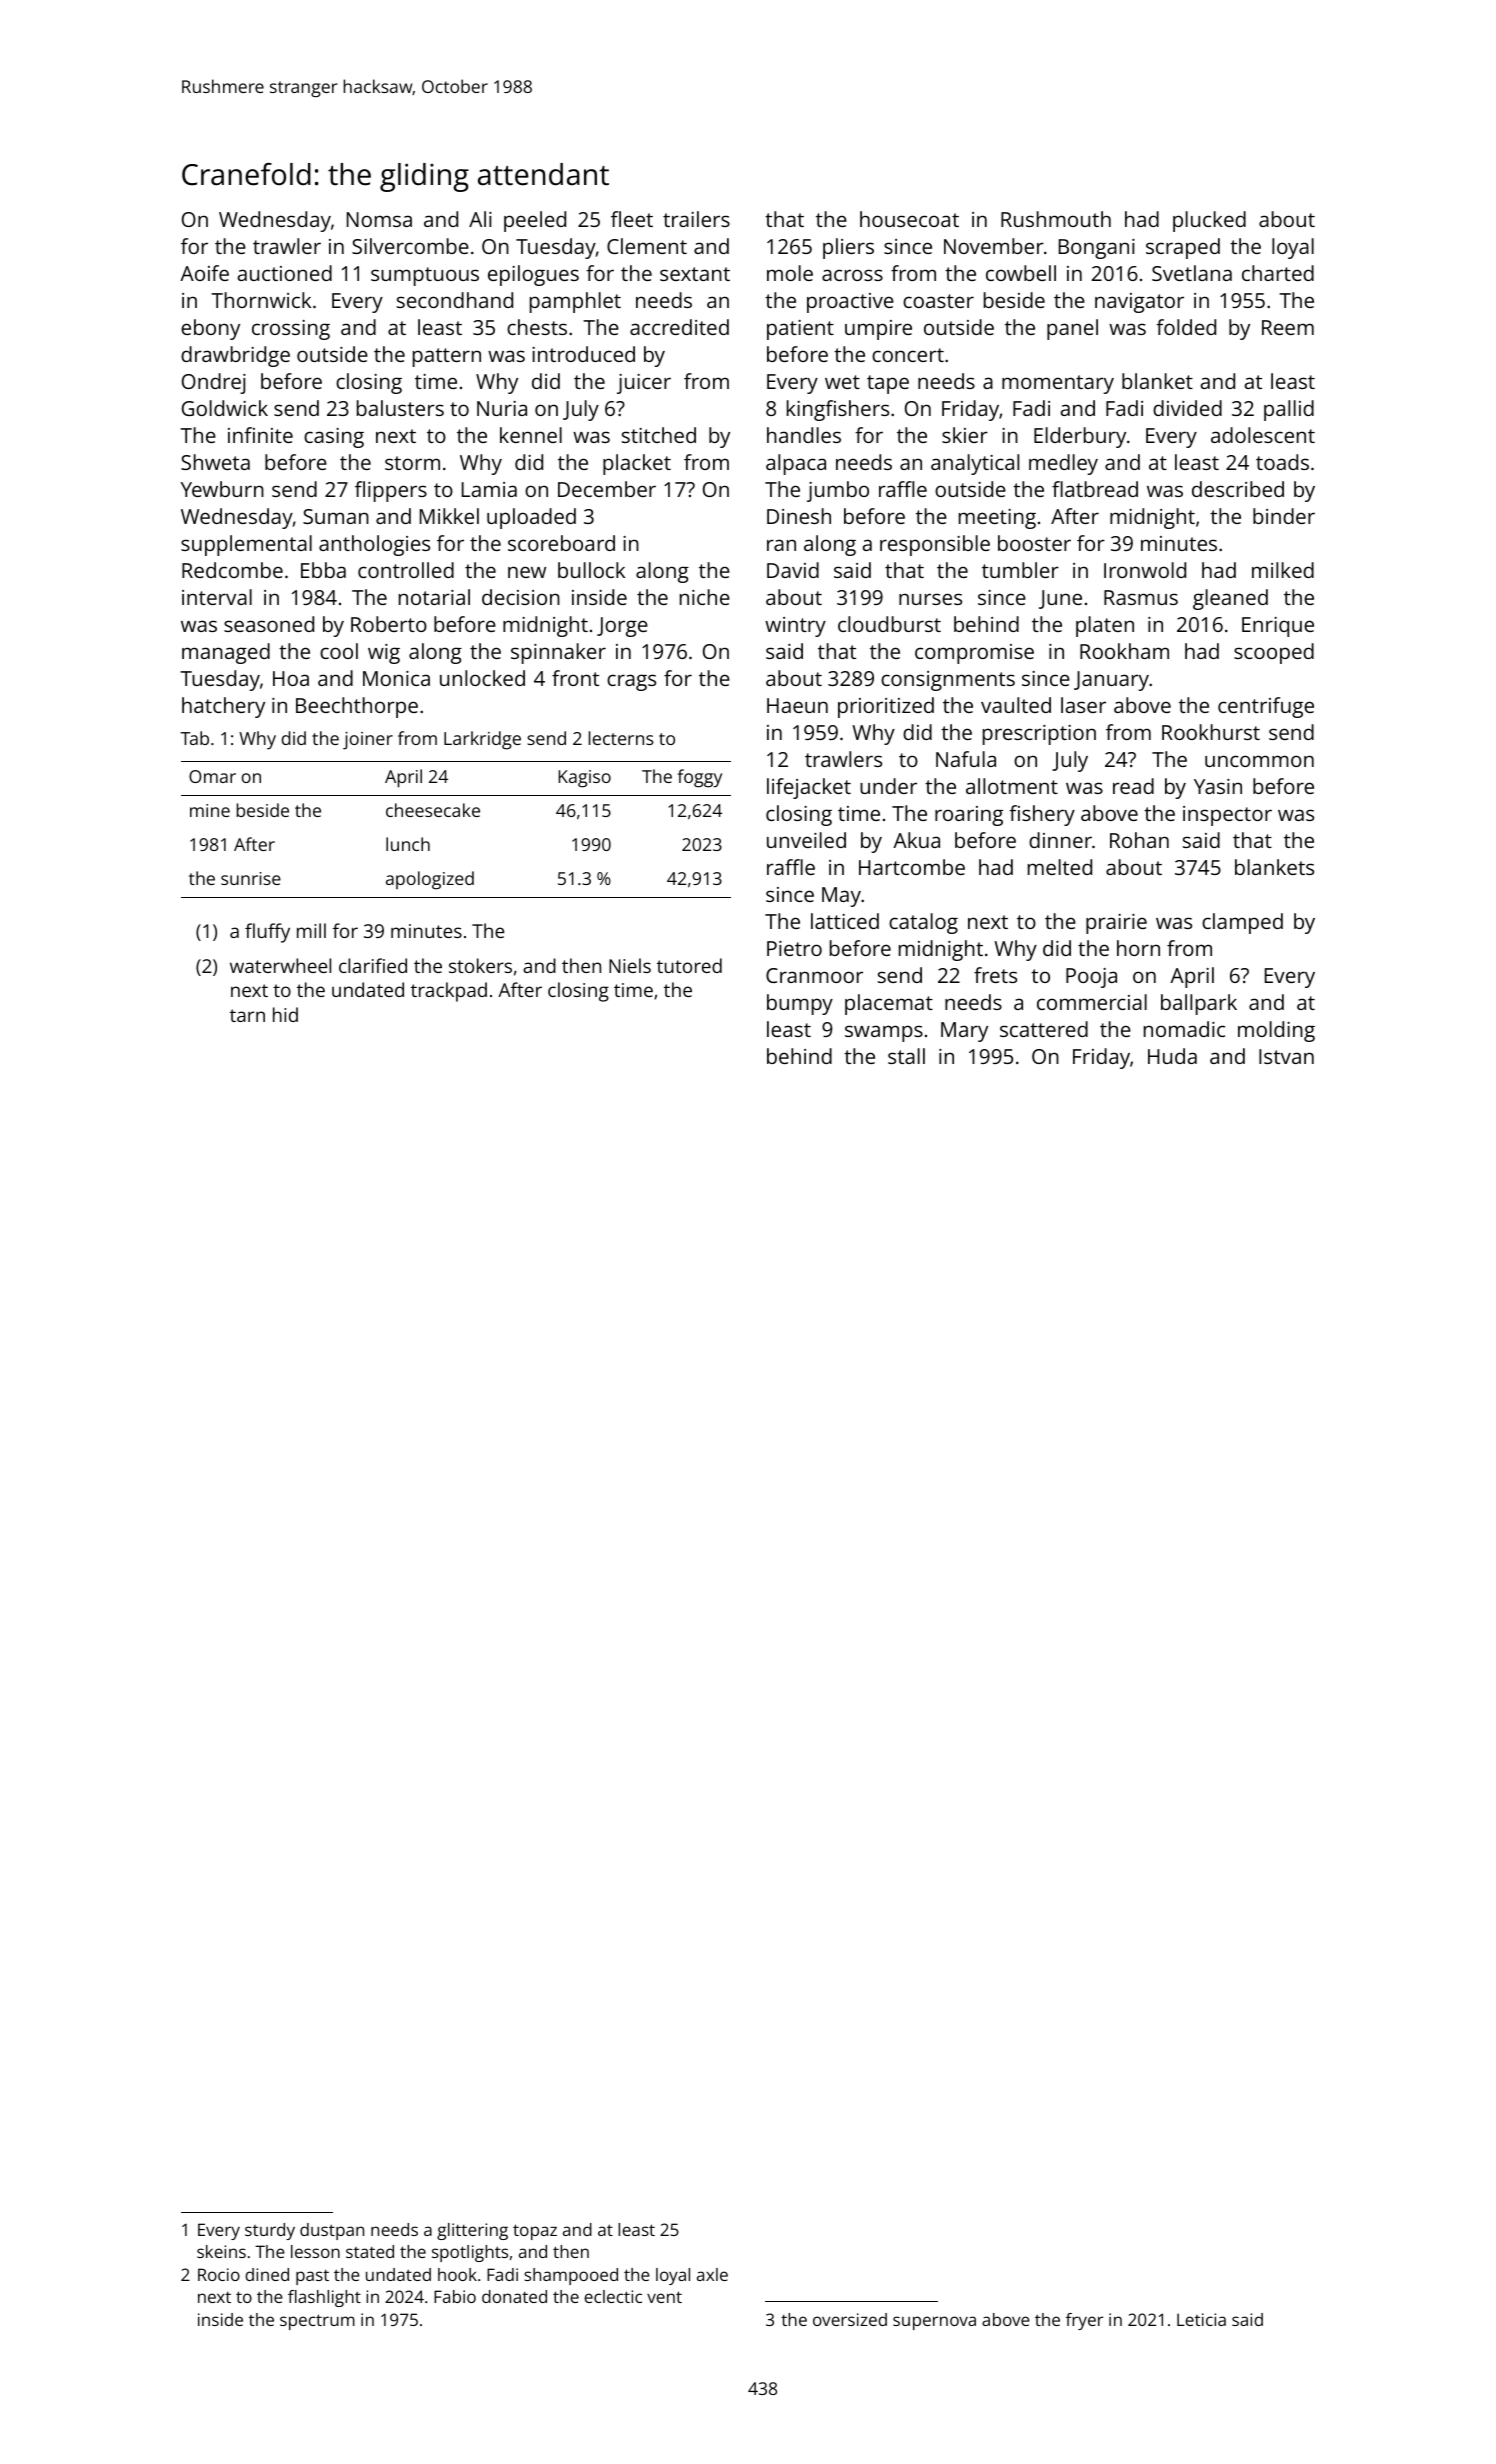 The width and height of the screenshot is (1496, 2464). I want to click on pamphlet, so click(575, 302).
